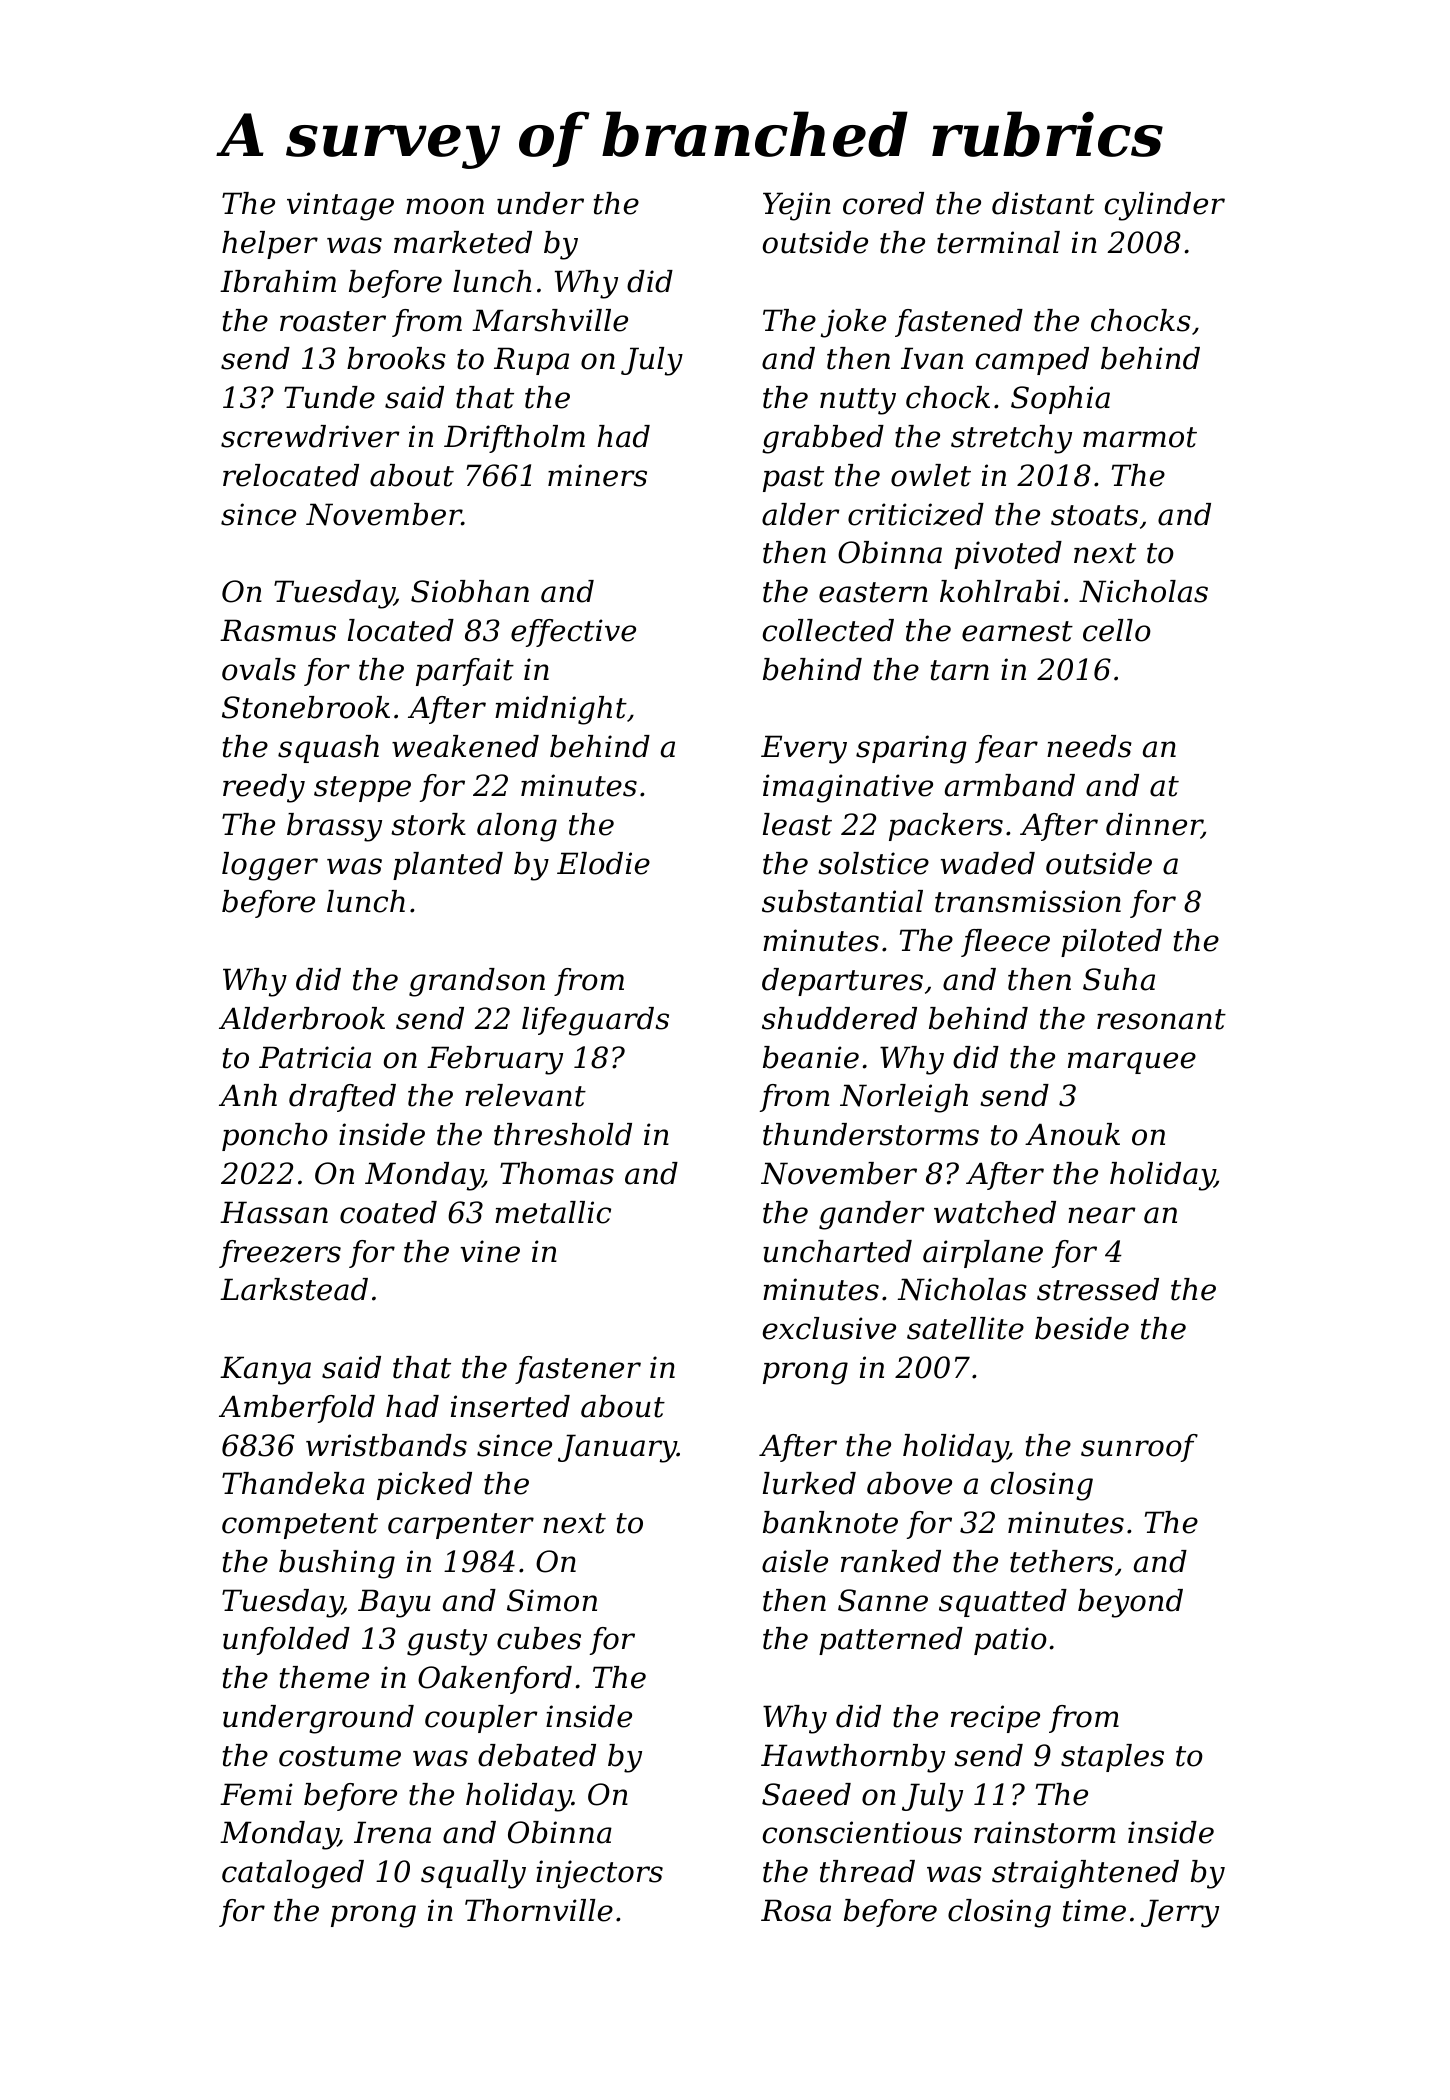 The height and width of the page is (2100, 1450). What do you see at coordinates (473, 1874) in the page?
I see `squally` at bounding box center [473, 1874].
